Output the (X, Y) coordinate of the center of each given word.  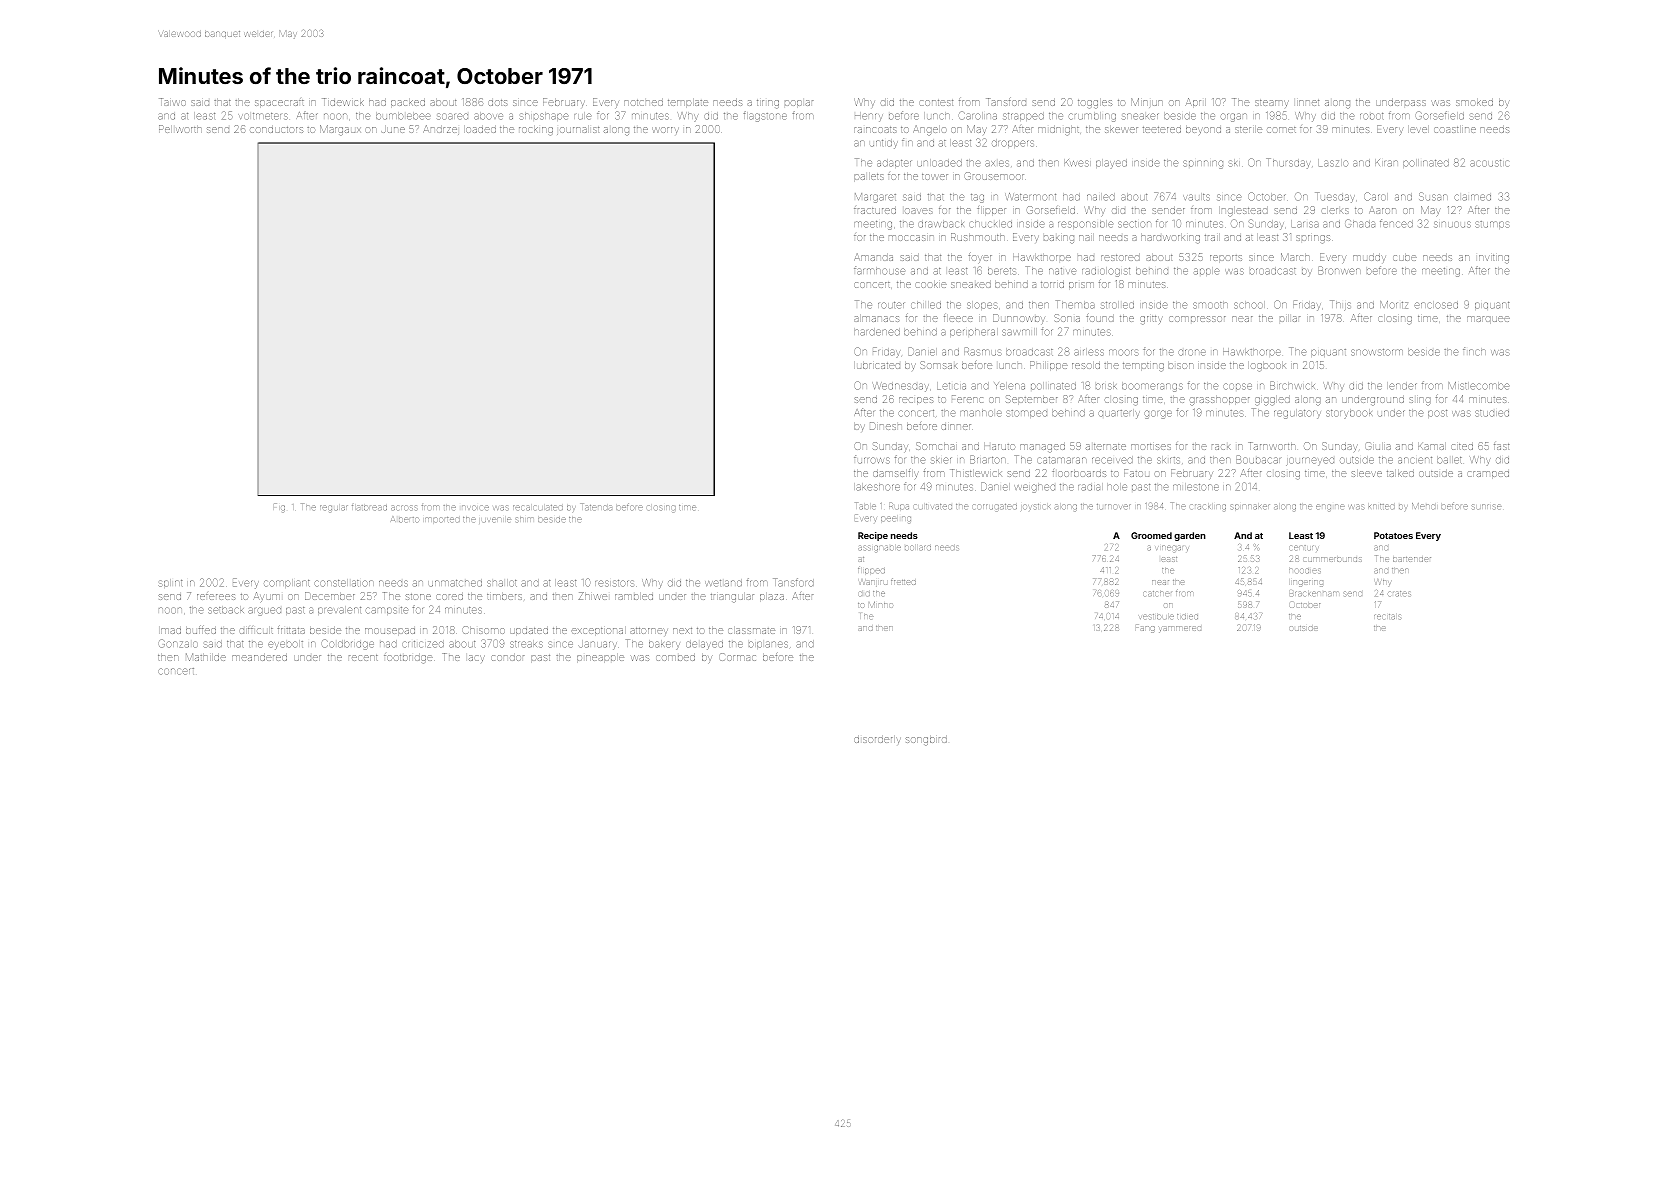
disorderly (877, 740)
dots (497, 103)
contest (936, 103)
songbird (926, 741)
